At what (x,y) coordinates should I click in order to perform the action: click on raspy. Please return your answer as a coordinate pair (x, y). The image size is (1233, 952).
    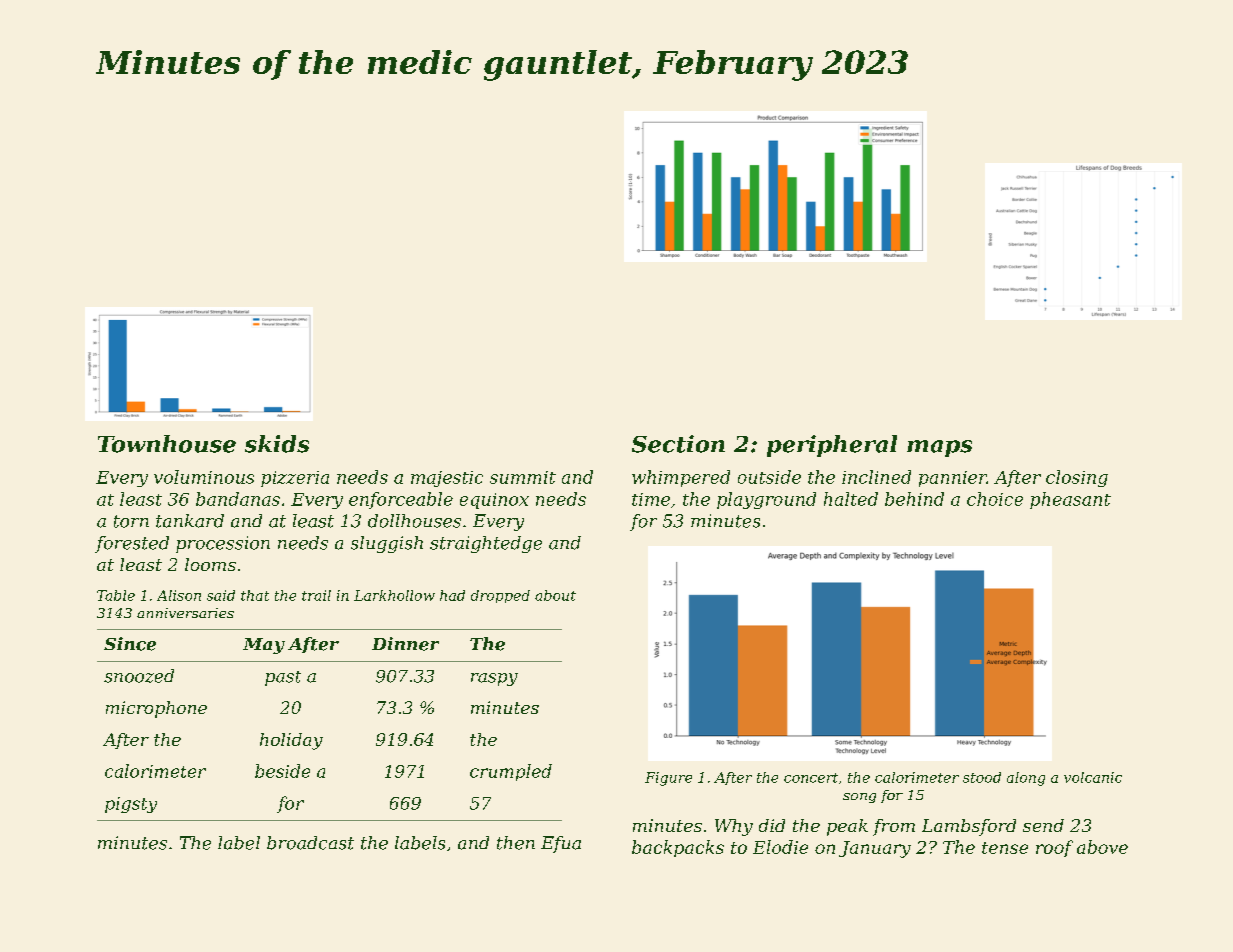
    Looking at the image, I should click on (494, 679).
